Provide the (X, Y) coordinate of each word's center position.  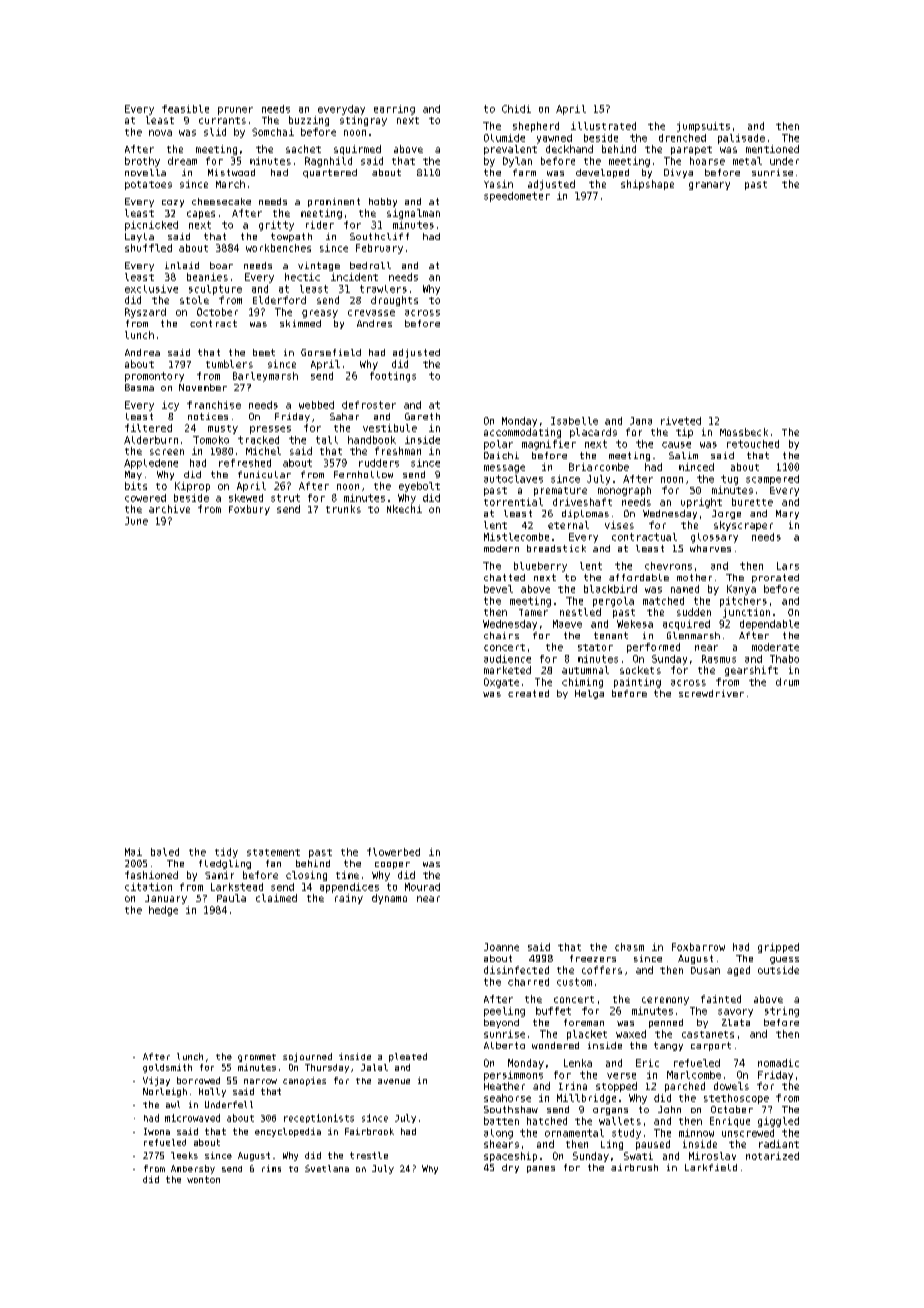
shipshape (647, 185)
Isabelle (574, 421)
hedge (163, 911)
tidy (226, 853)
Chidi (516, 109)
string (782, 1012)
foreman (584, 1022)
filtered (148, 428)
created (528, 693)
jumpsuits (703, 127)
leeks (184, 1155)
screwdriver (711, 693)
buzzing (309, 121)
